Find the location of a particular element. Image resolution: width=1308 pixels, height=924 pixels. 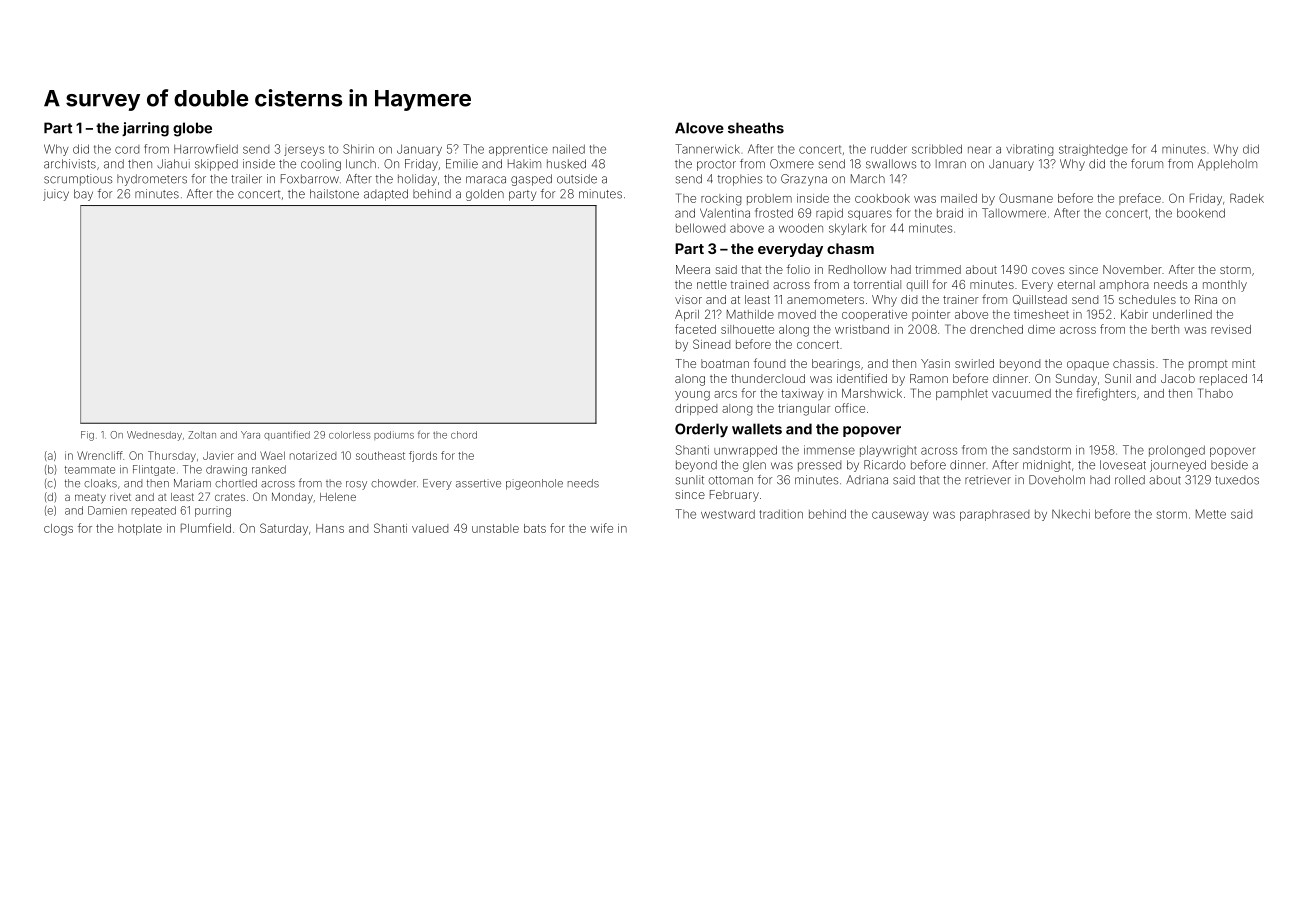

Wednesday is located at coordinates (154, 436).
